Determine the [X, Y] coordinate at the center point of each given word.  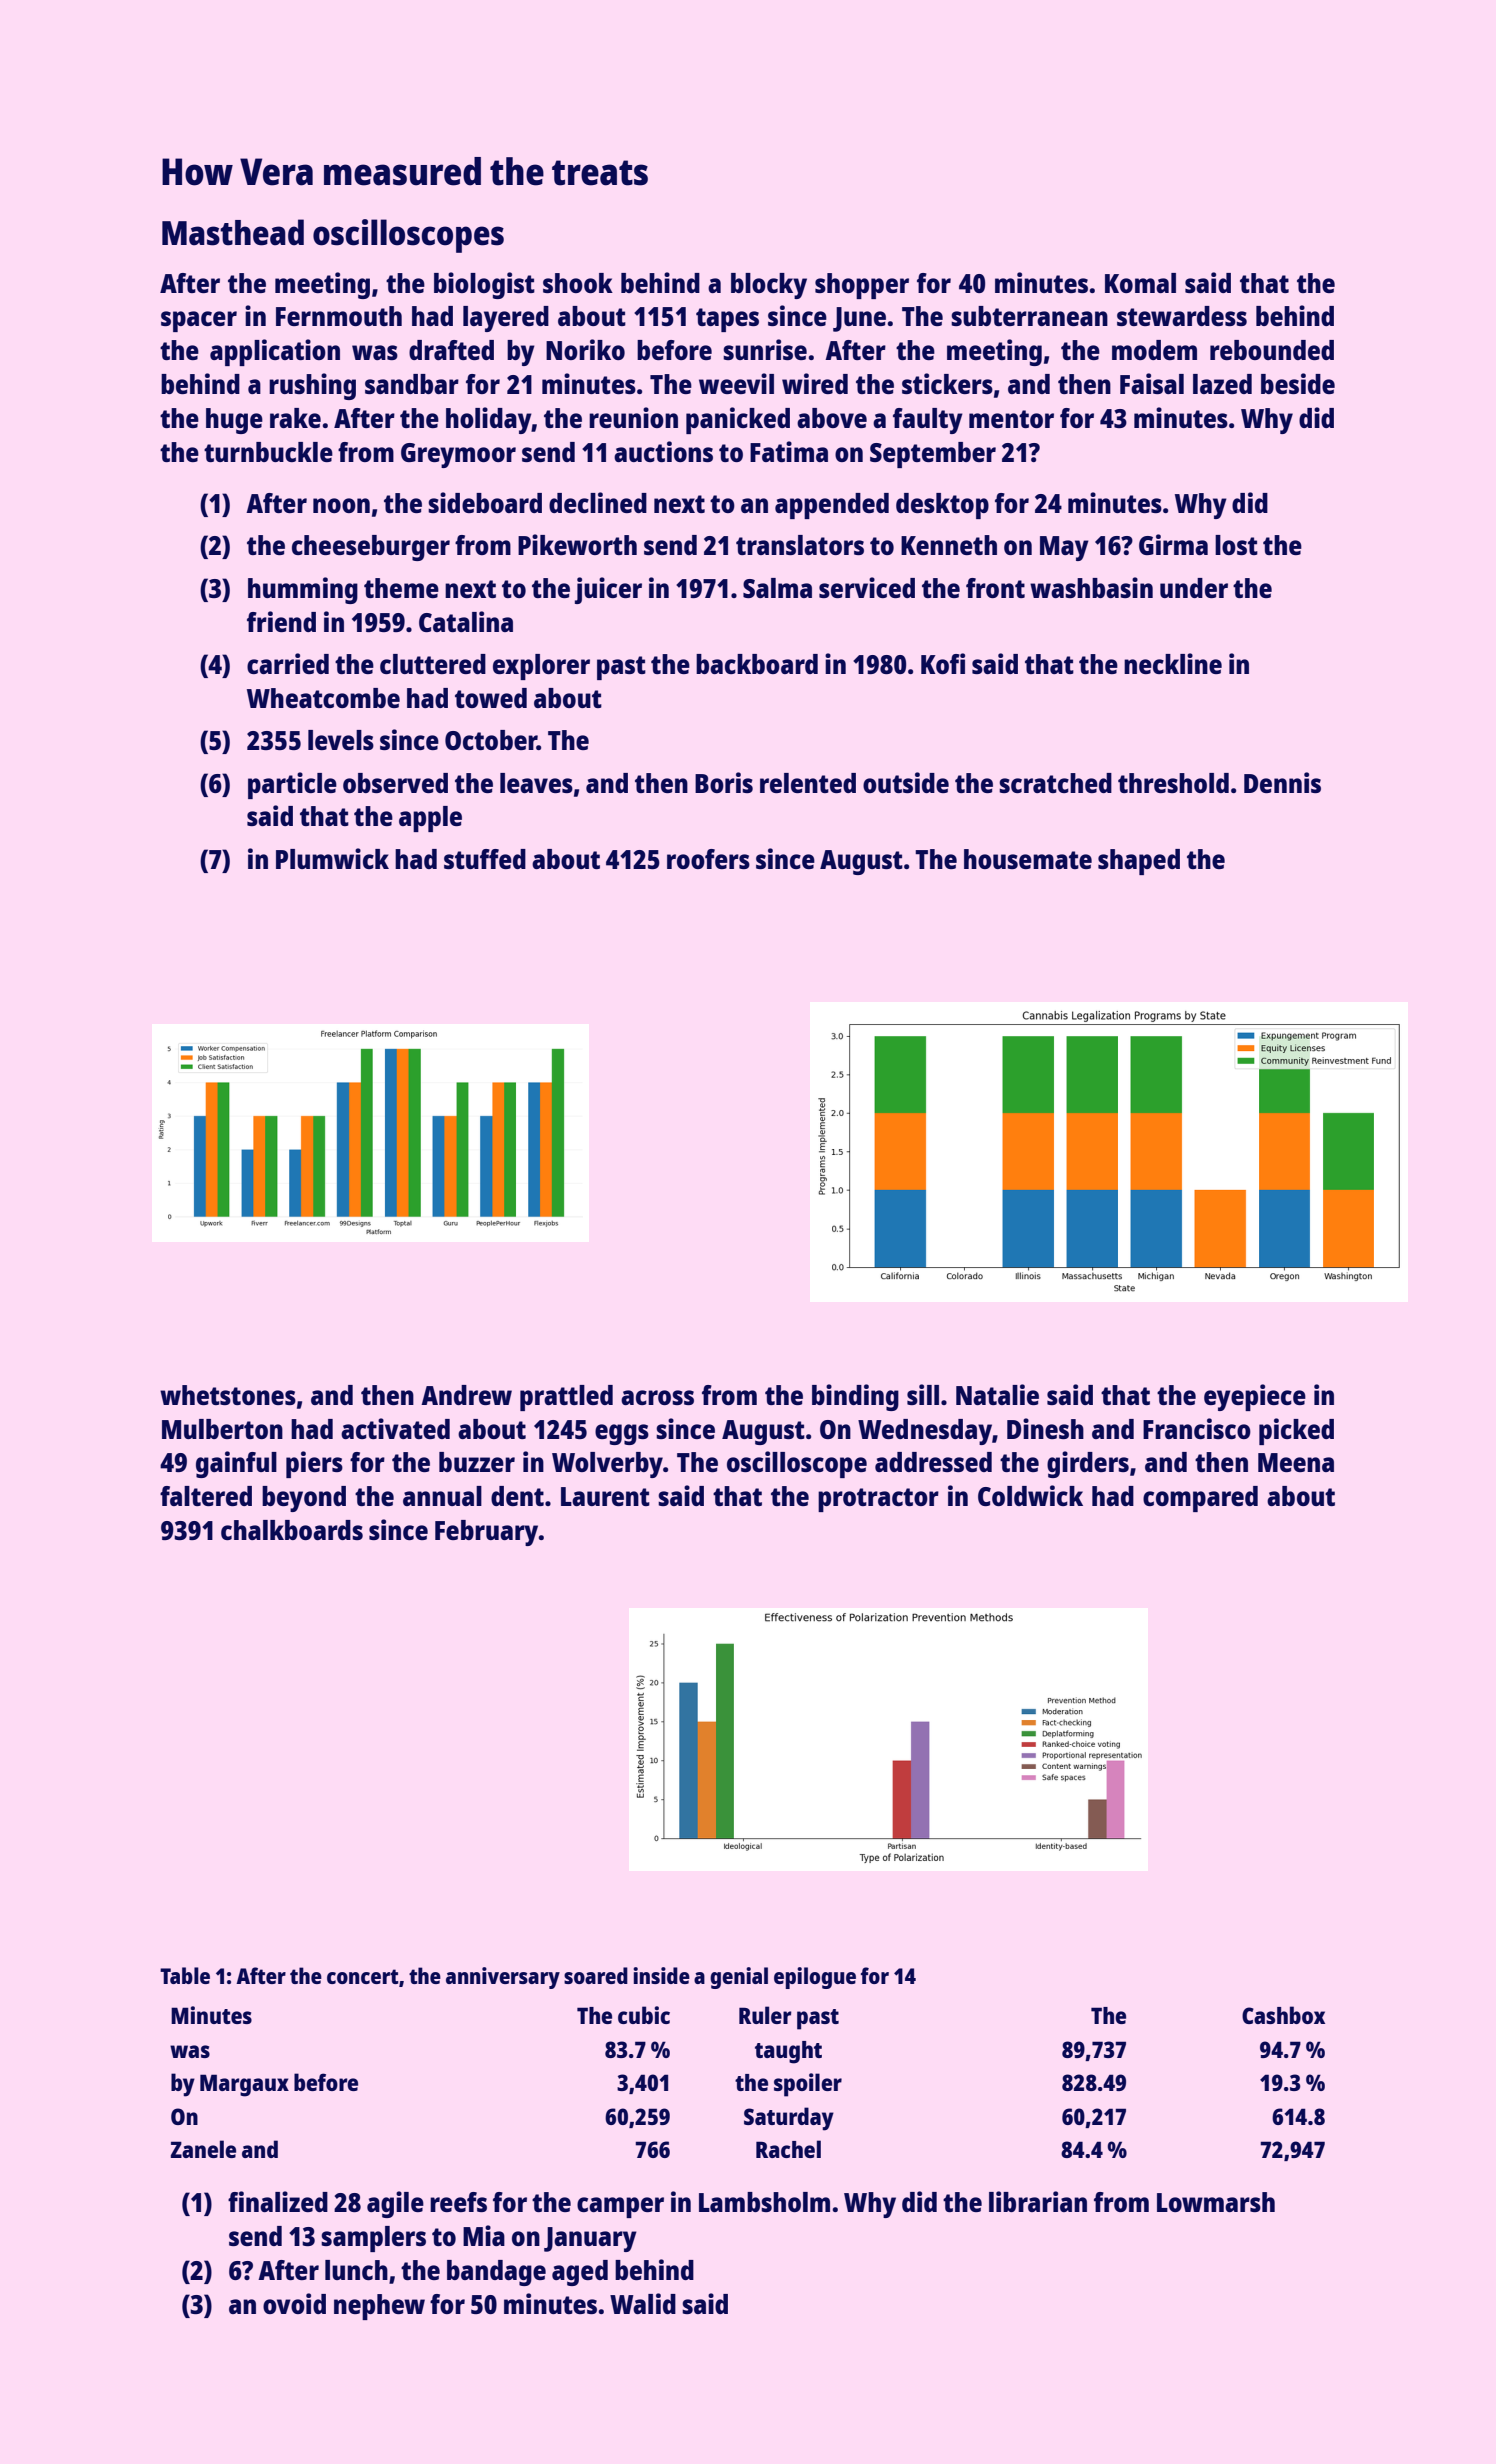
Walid [643, 2303]
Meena [1296, 1462]
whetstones [228, 1395]
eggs [622, 1434]
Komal [1140, 283]
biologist [484, 285]
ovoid [294, 2303]
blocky [769, 286]
